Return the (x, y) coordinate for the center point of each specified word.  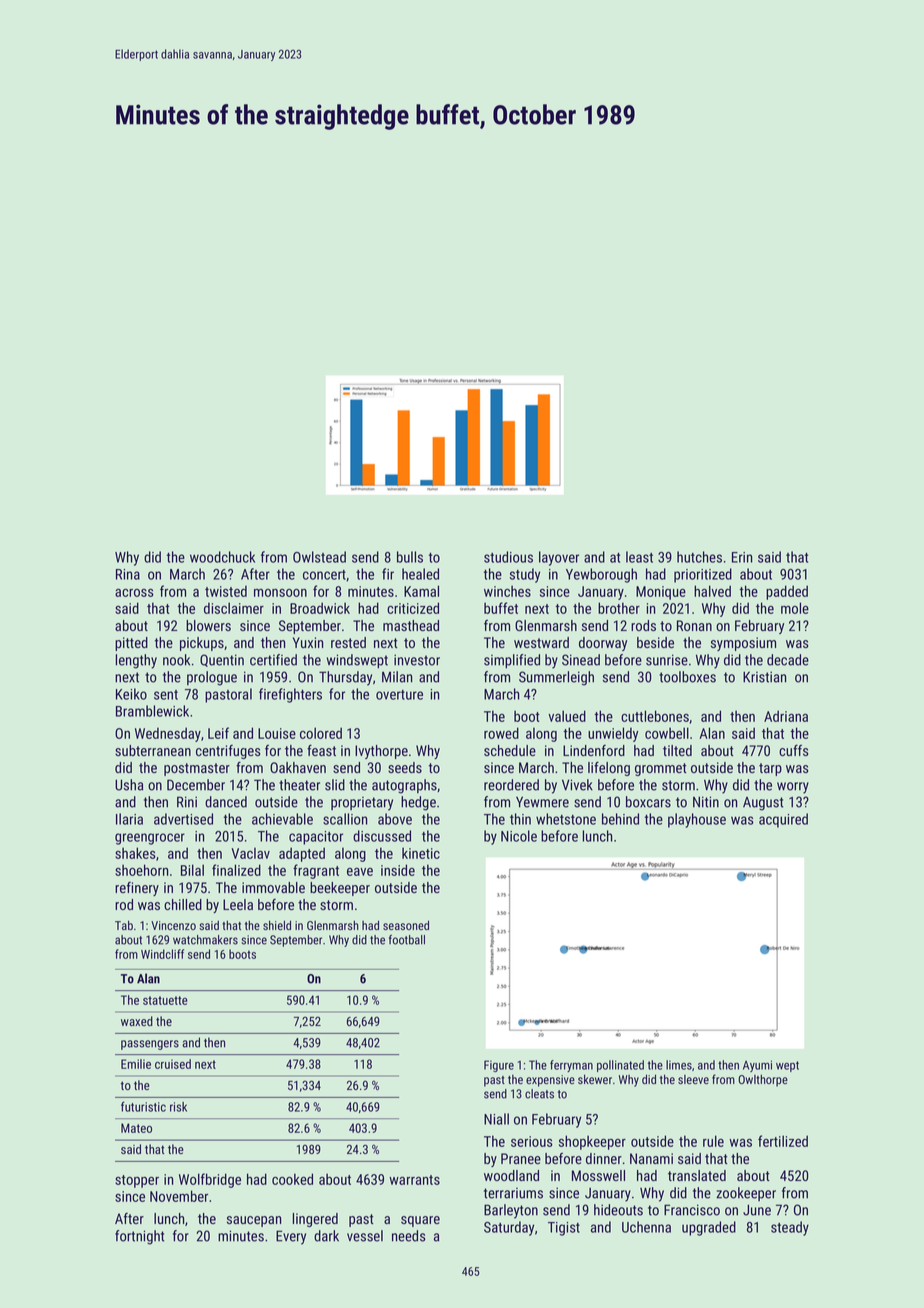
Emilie (136, 1064)
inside (398, 870)
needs (409, 1236)
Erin (742, 557)
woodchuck (222, 557)
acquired (783, 820)
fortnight (139, 1237)
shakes (135, 853)
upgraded (709, 1228)
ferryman (571, 1066)
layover (559, 558)
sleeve (693, 1079)
